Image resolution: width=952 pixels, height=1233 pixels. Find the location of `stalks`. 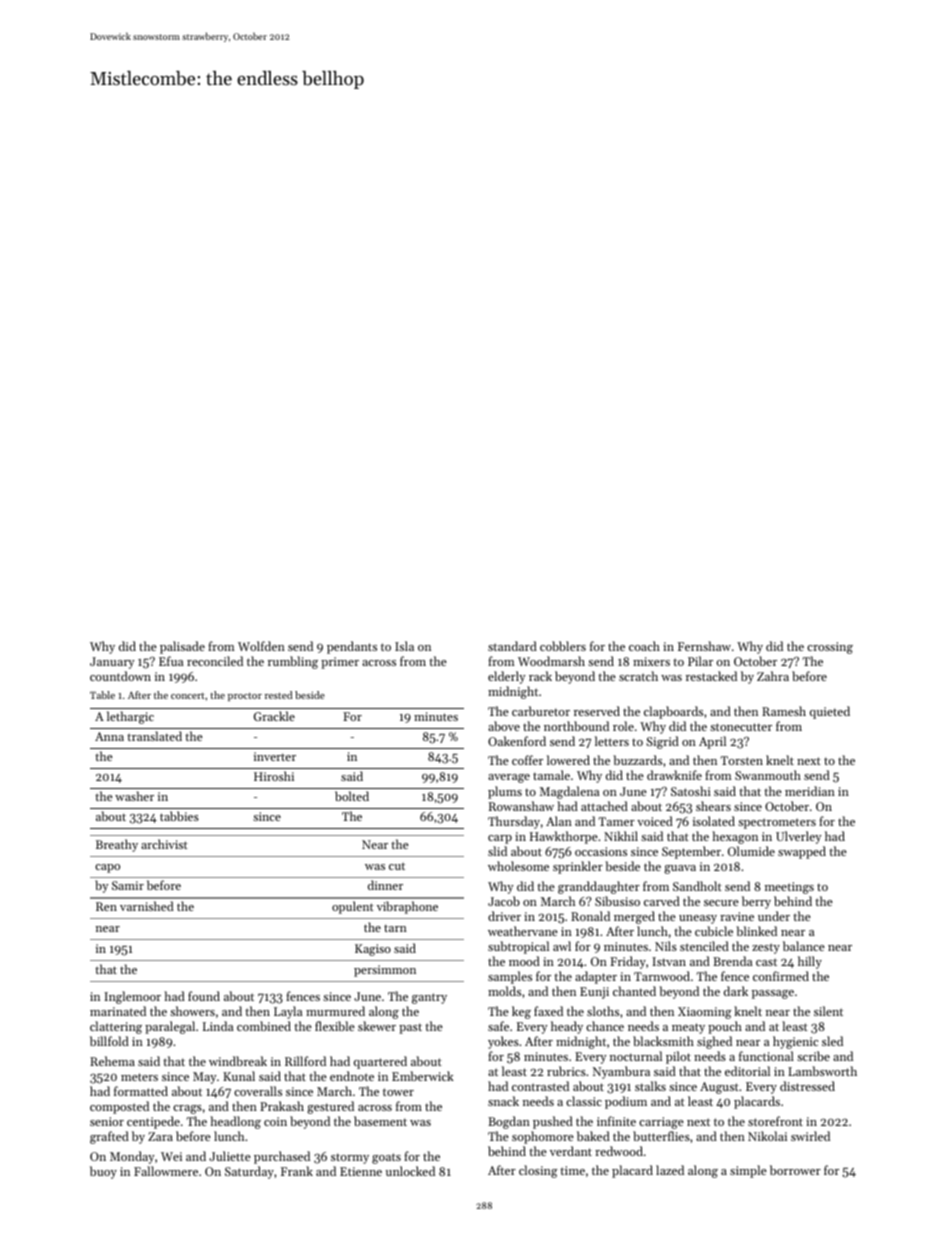

stalks is located at coordinates (650, 1086).
